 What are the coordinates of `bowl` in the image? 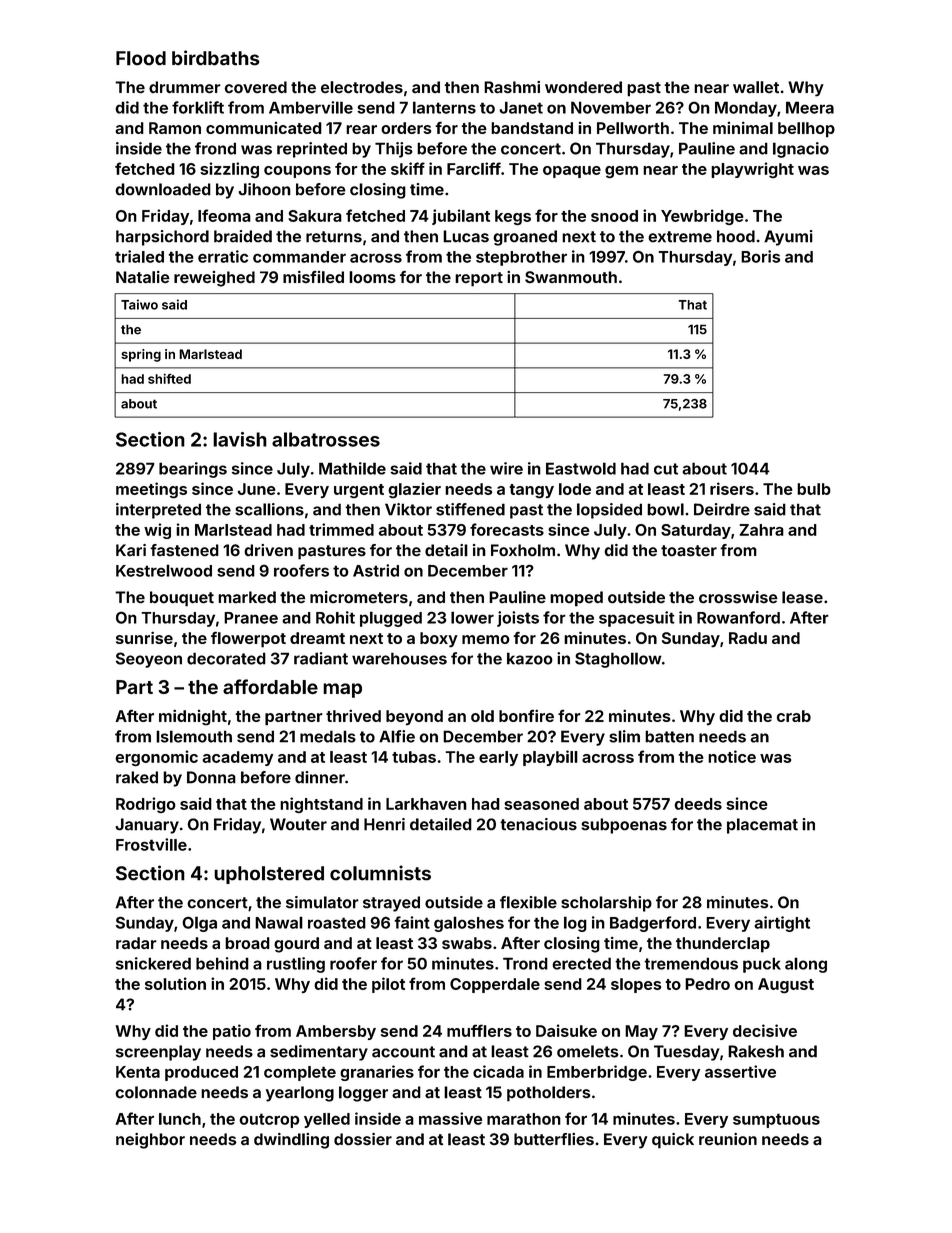 It's located at (665, 509).
